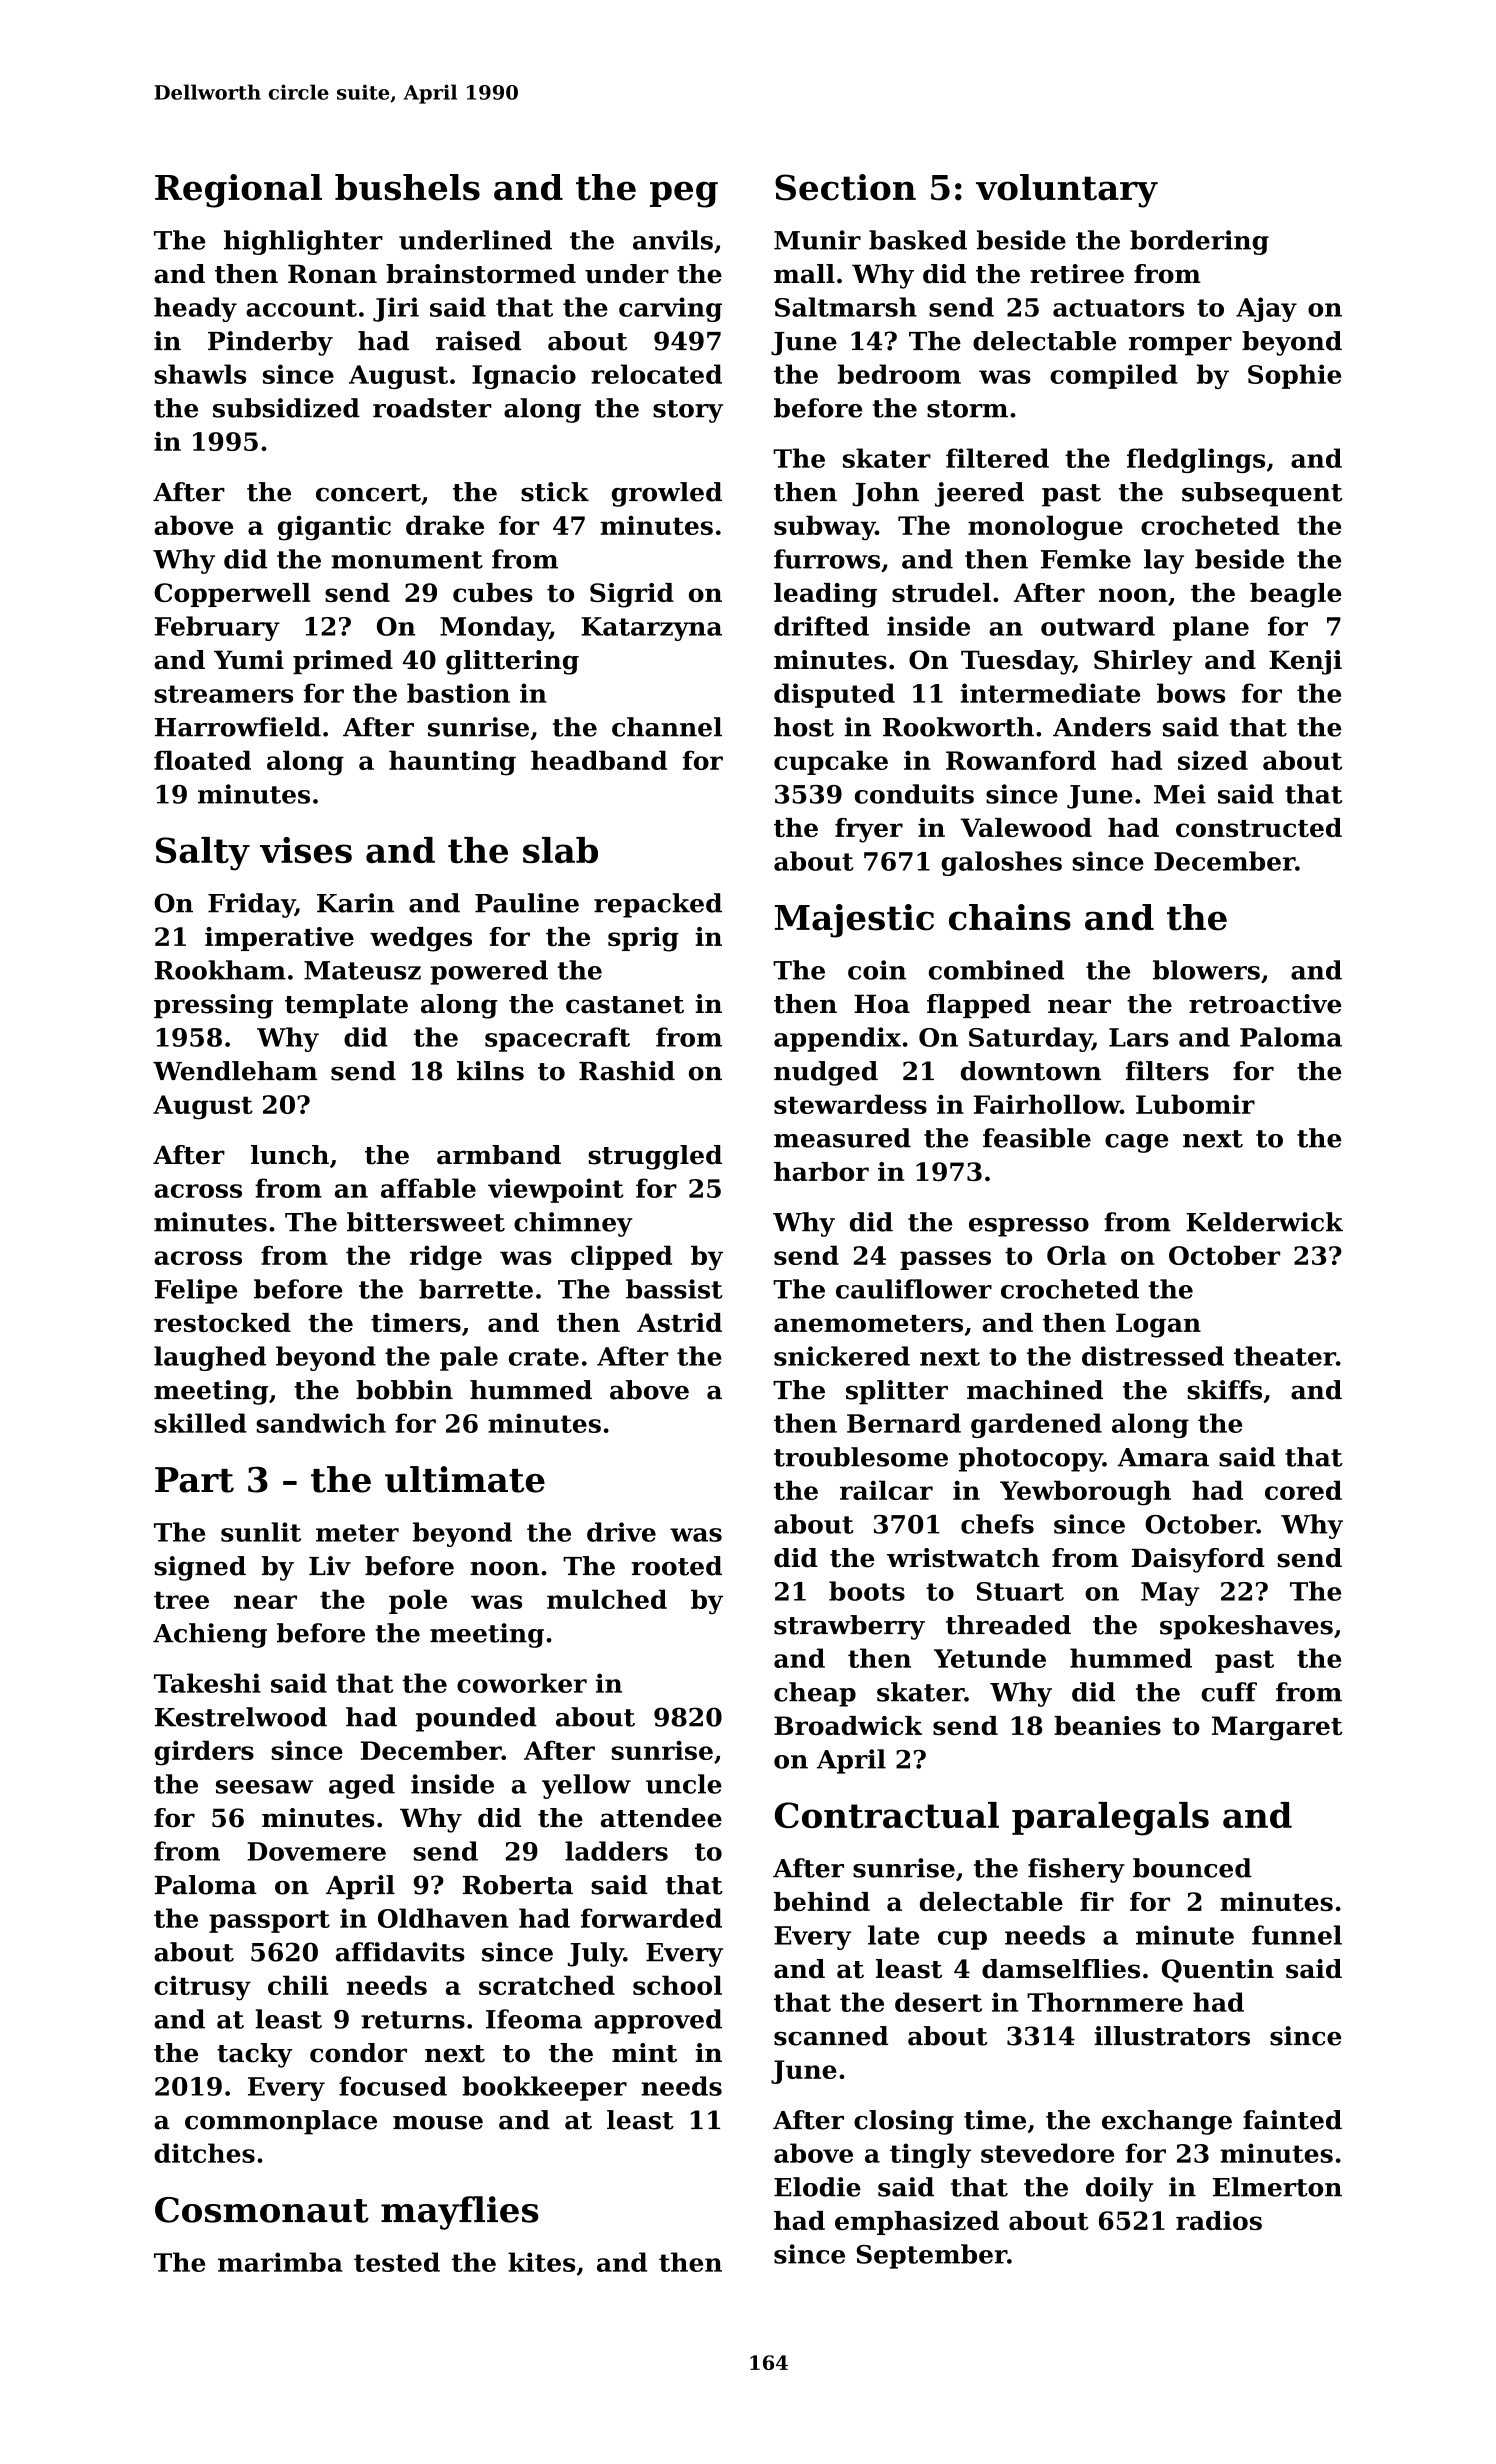  I want to click on bushels, so click(407, 187).
